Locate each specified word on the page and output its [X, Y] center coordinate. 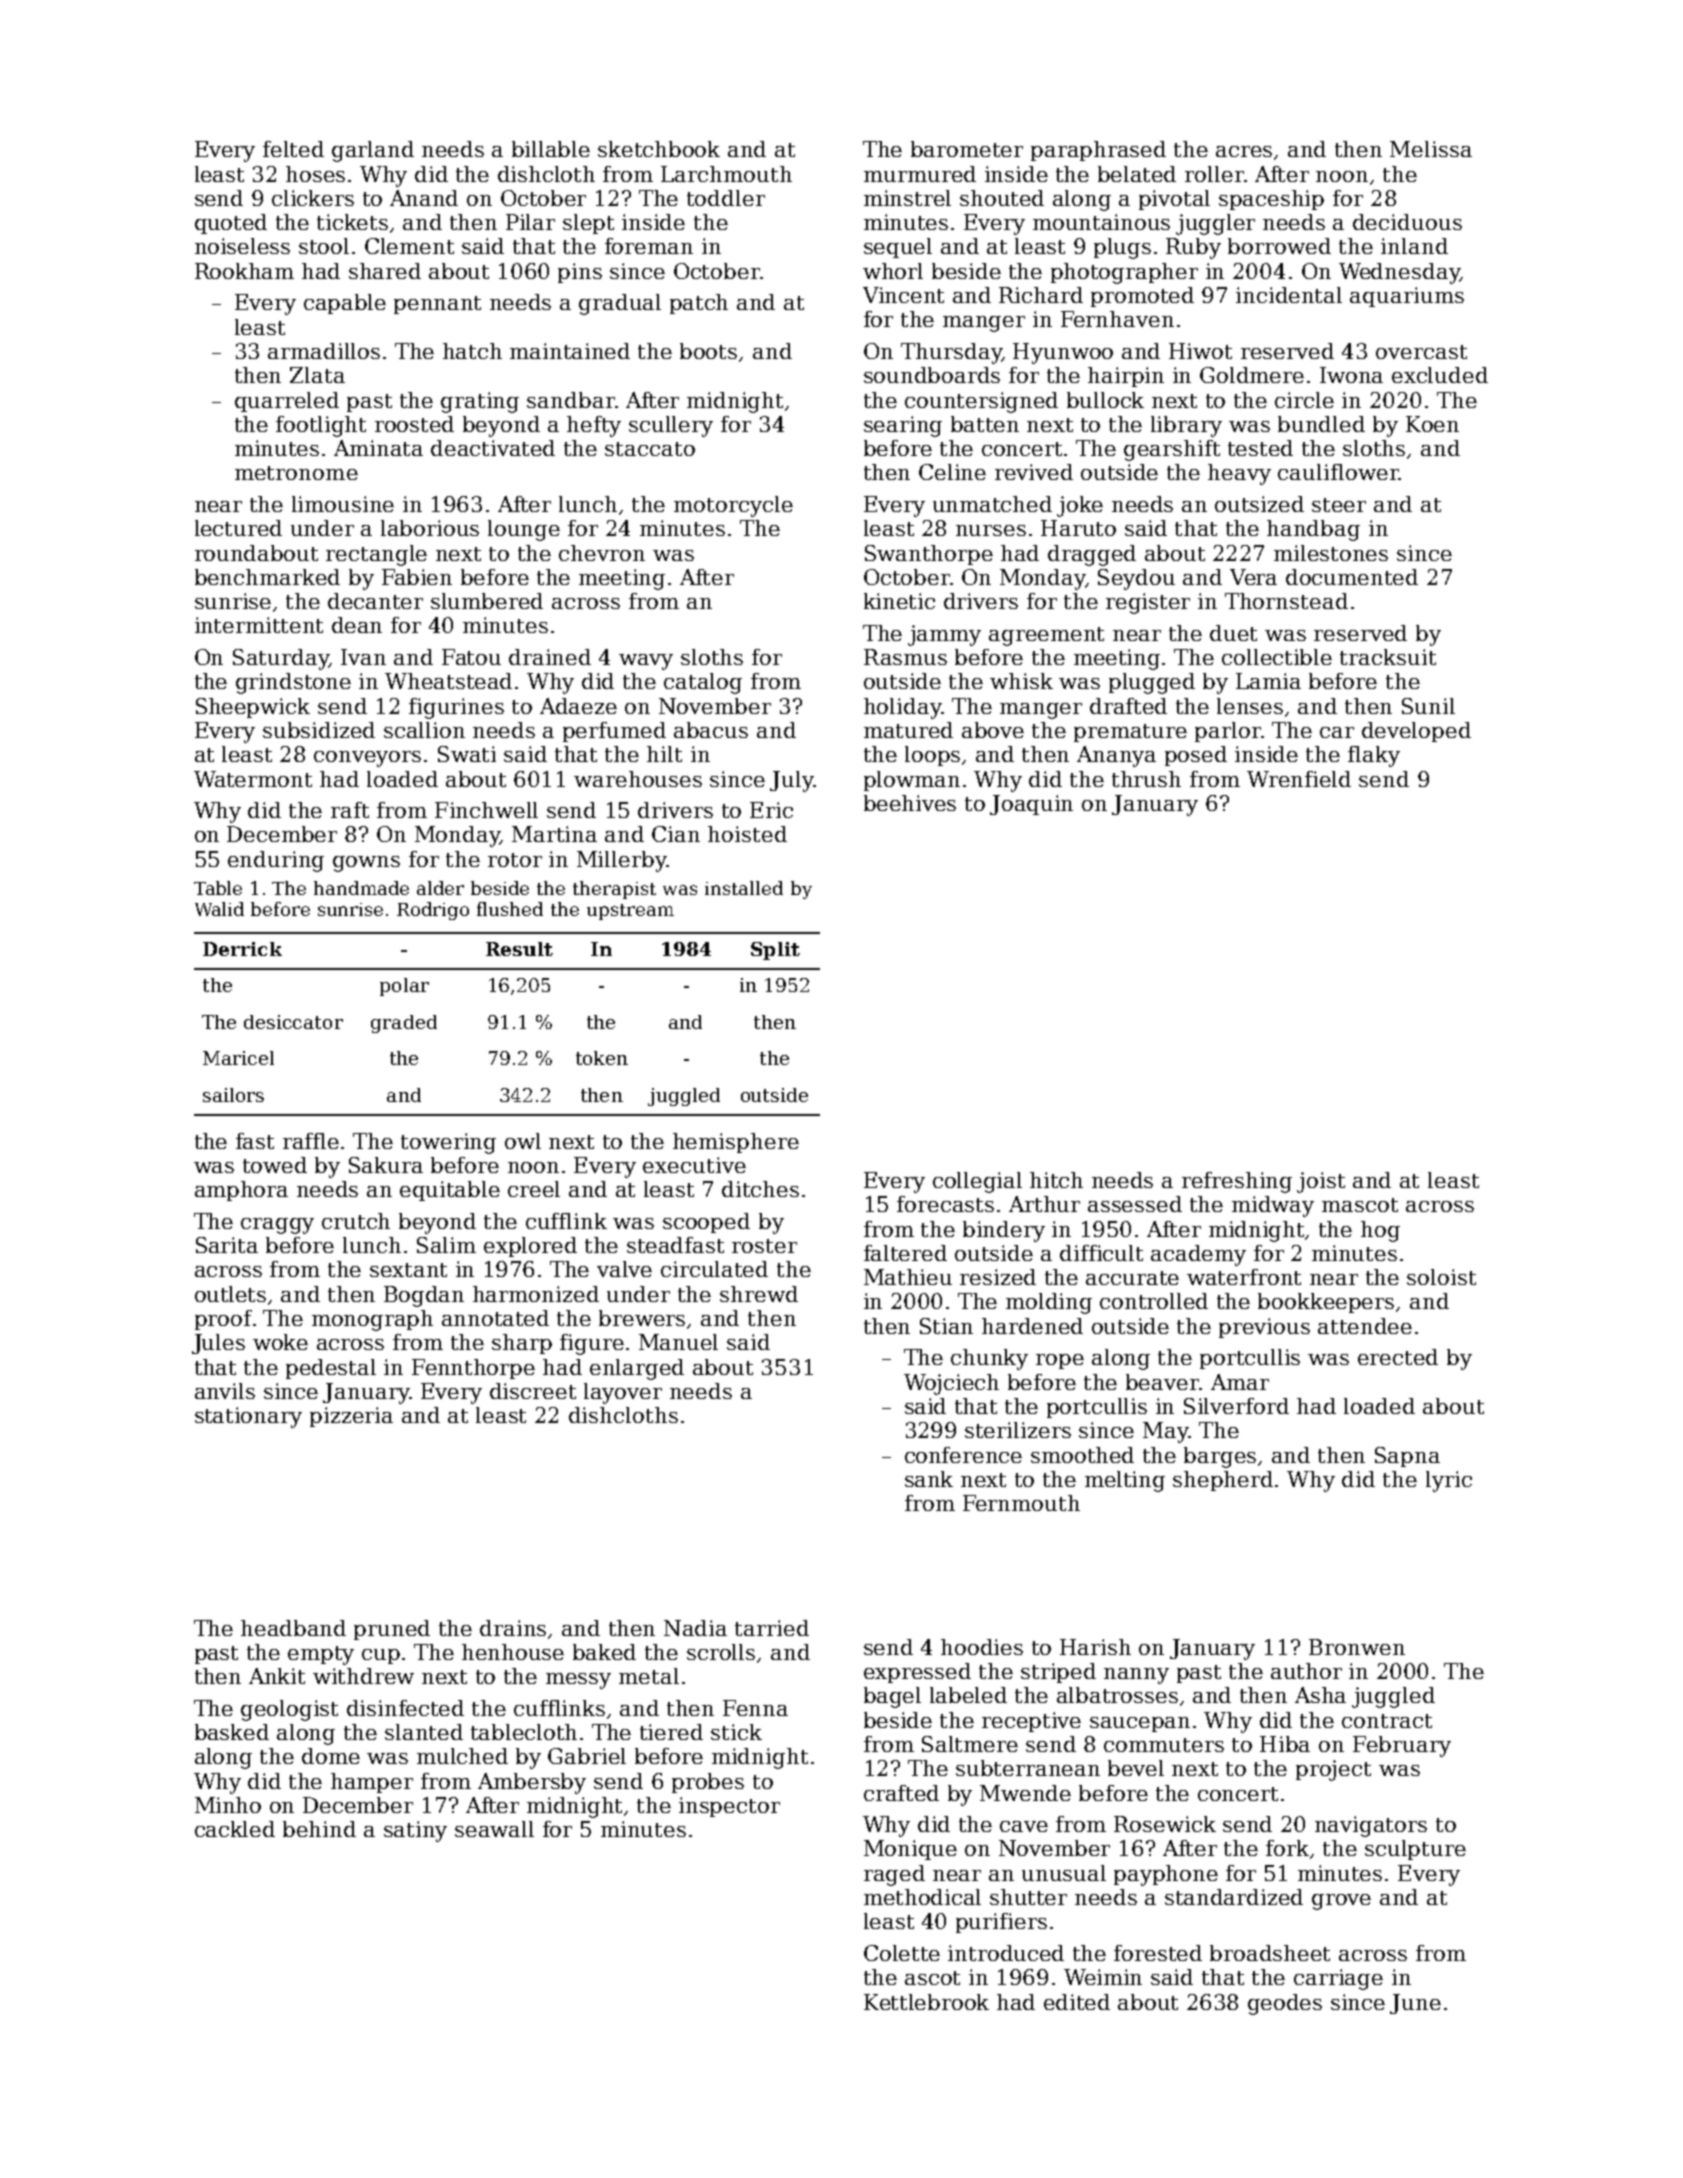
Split [775, 951]
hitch [1056, 1180]
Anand [424, 198]
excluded [1440, 375]
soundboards [932, 375]
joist [1321, 1182]
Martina [554, 834]
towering [448, 1143]
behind [319, 1829]
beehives [910, 803]
